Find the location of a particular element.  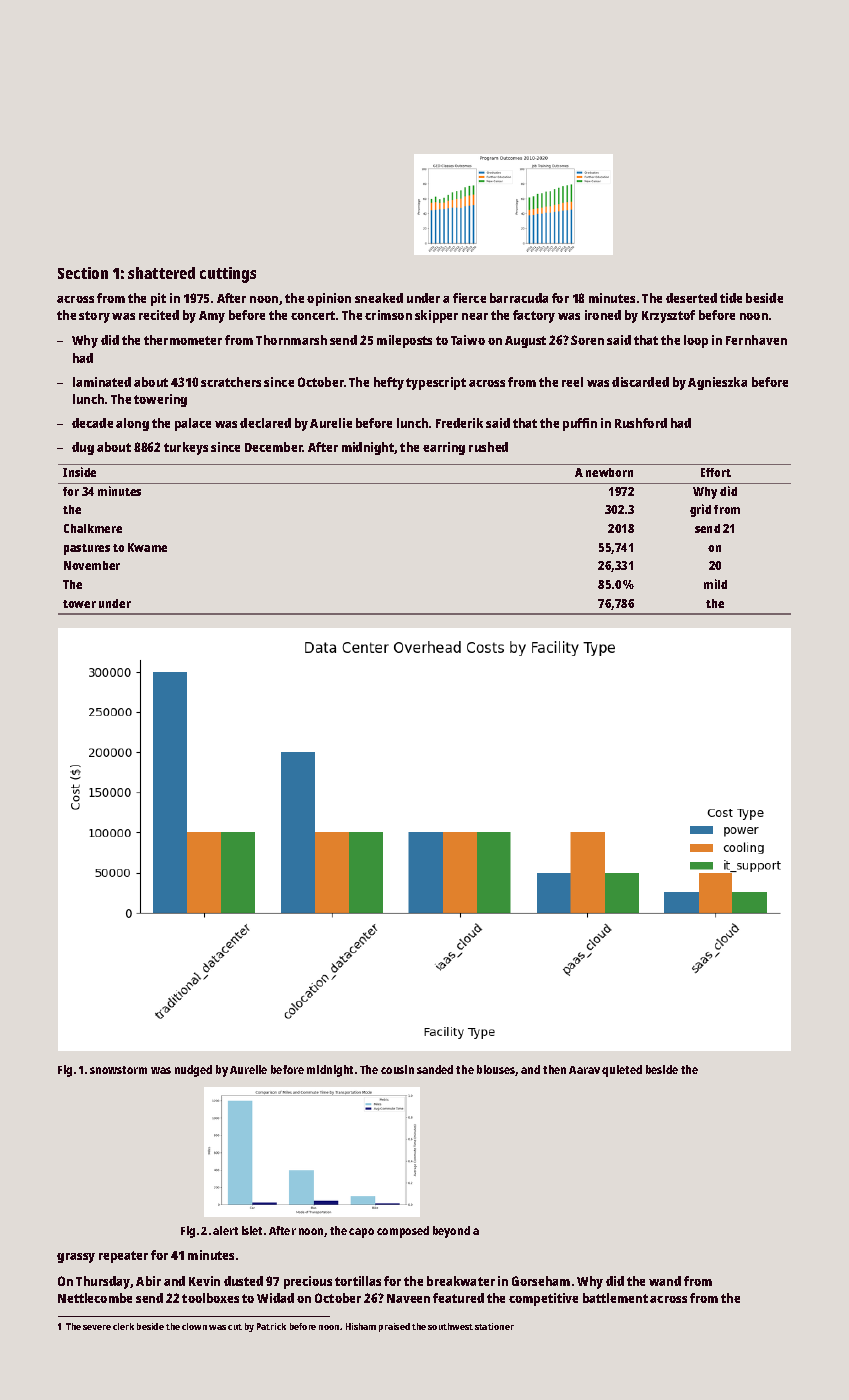

shattered is located at coordinates (161, 273).
